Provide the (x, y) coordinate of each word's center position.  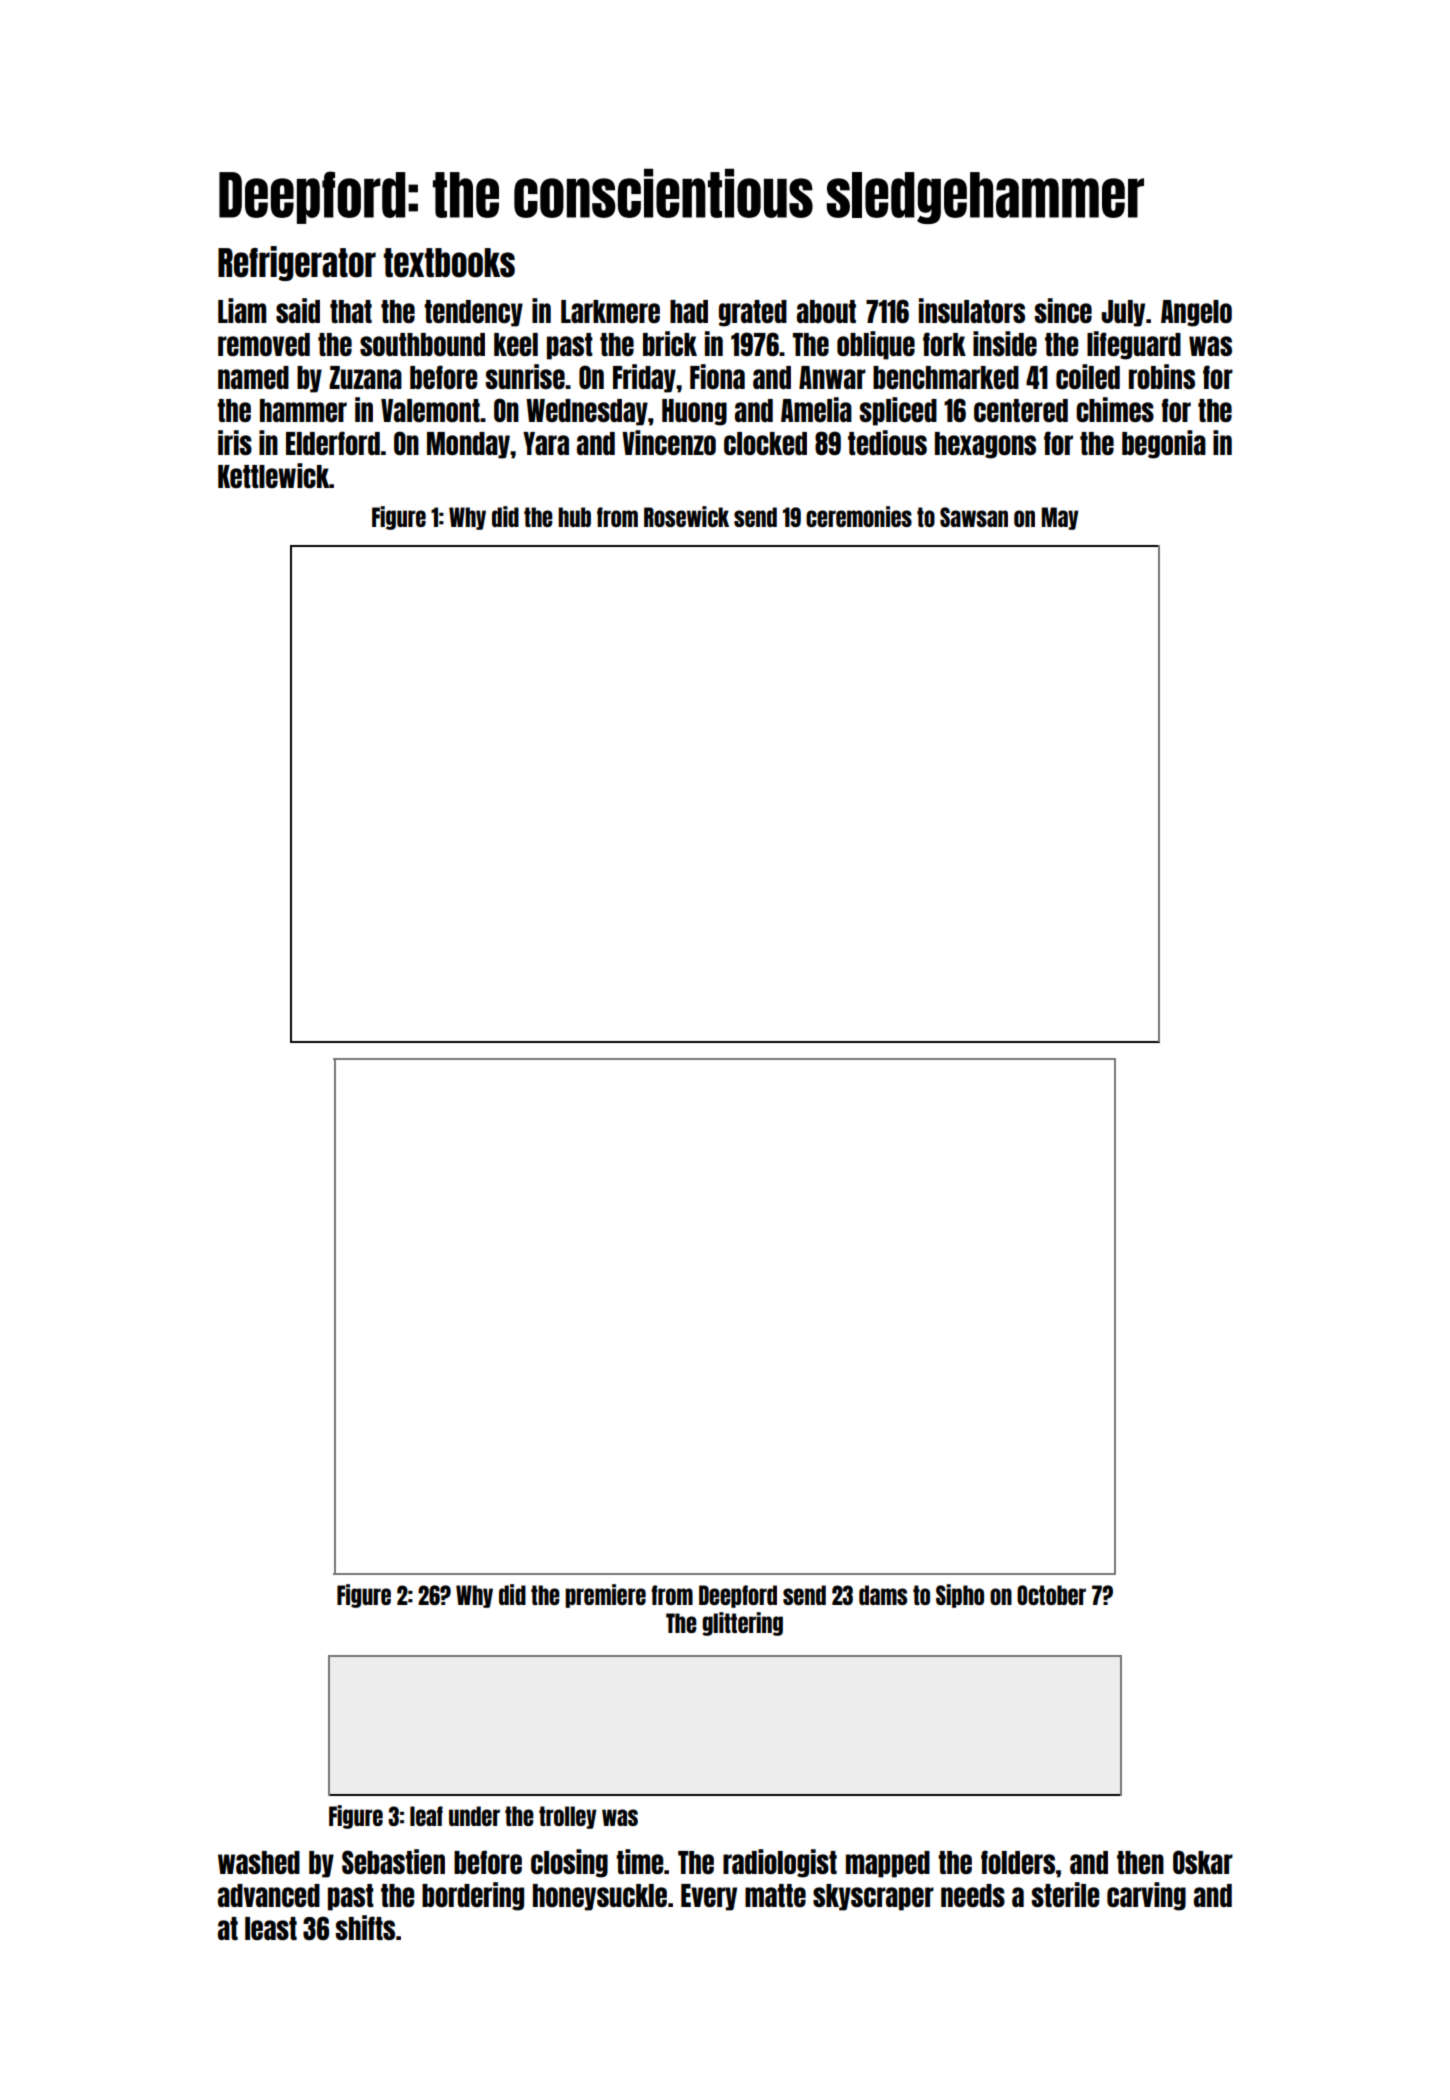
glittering (742, 1624)
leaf (426, 1816)
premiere (605, 1596)
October (1051, 1595)
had (689, 311)
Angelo (1196, 313)
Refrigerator (297, 263)
